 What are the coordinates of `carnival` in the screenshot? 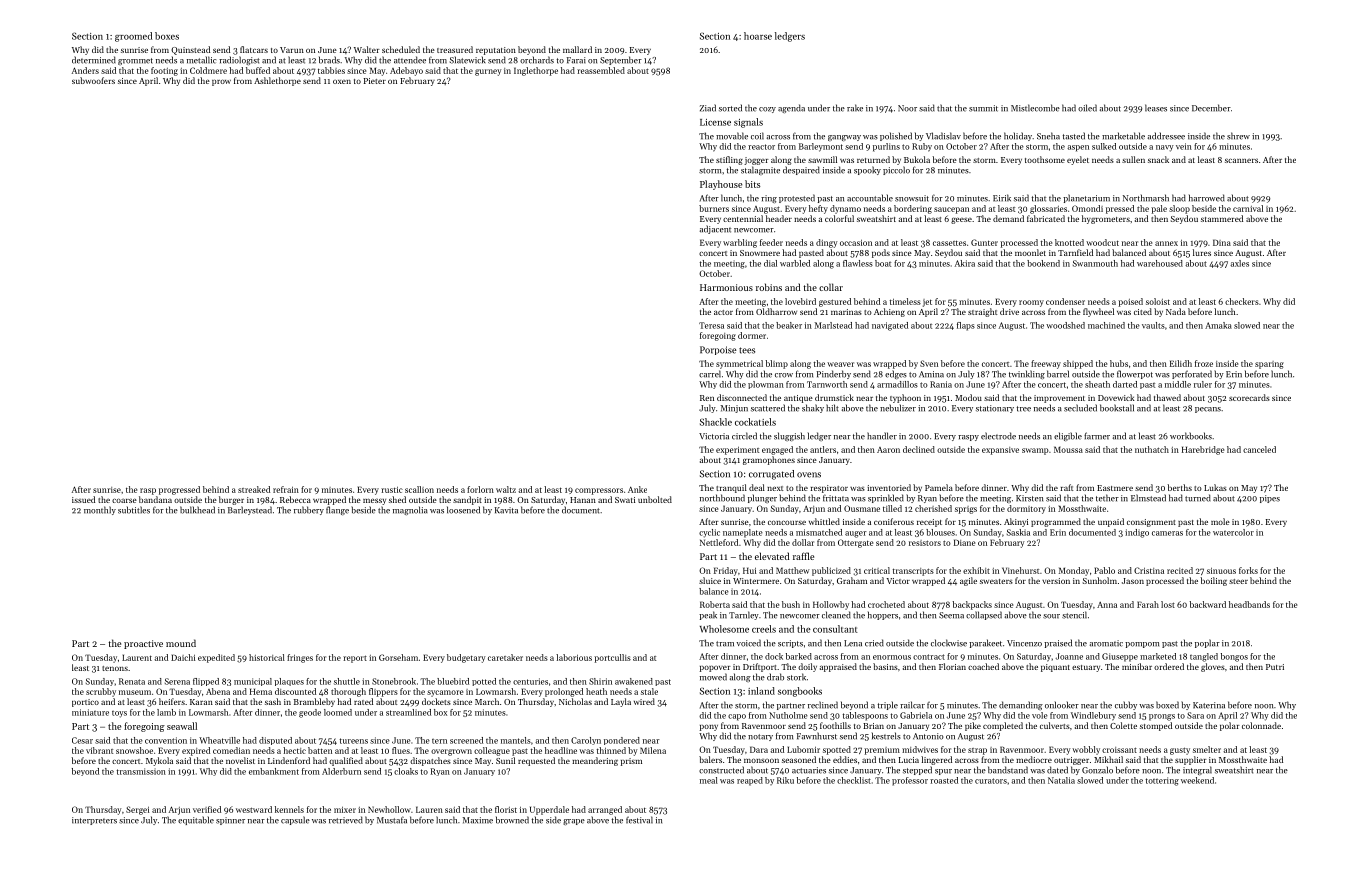 It's located at (1248, 208).
